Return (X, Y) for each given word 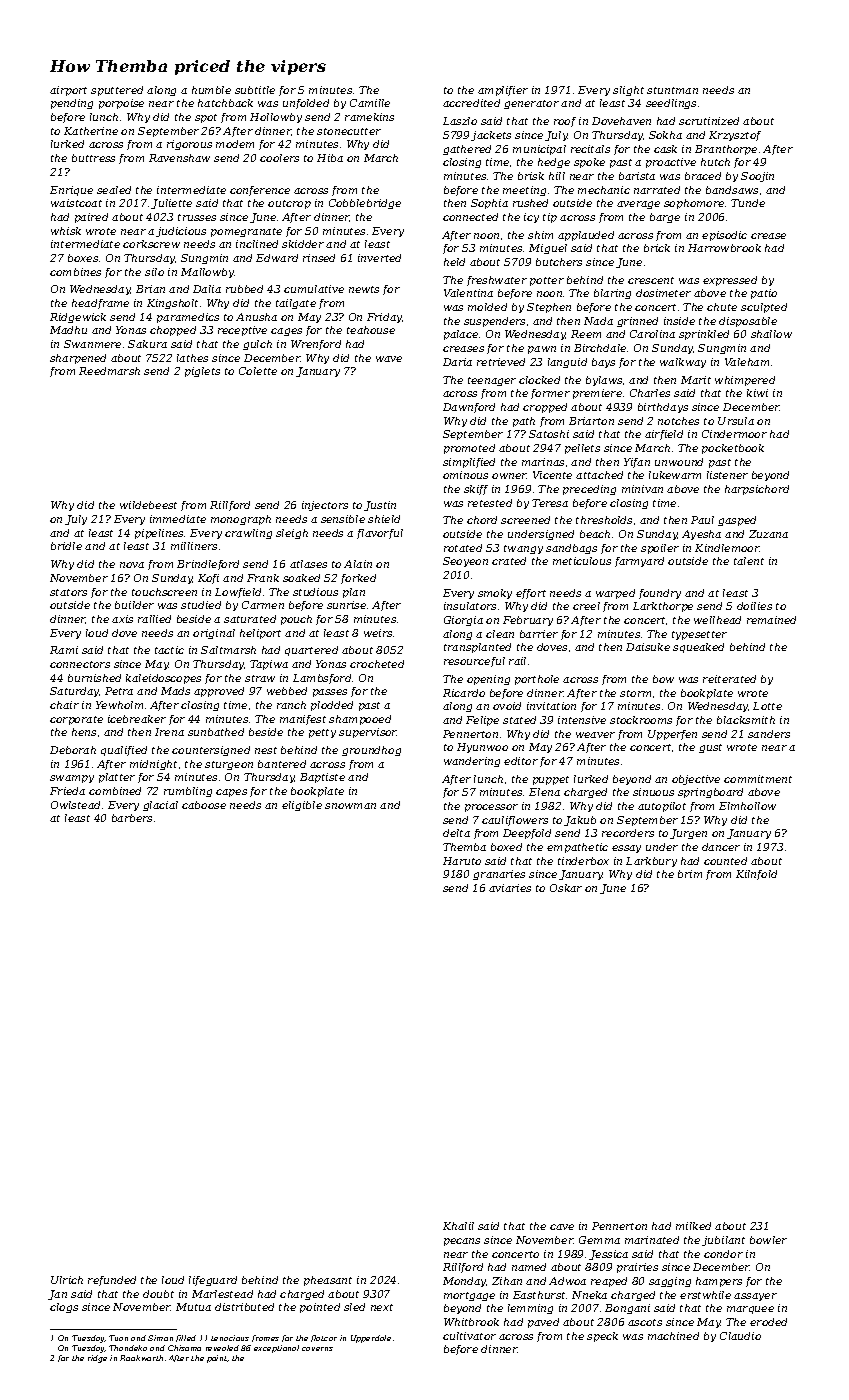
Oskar (566, 888)
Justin (380, 506)
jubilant (723, 1241)
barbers (132, 818)
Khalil (458, 1226)
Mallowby (207, 273)
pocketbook (733, 449)
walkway (683, 363)
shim (540, 235)
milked (693, 1226)
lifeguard (213, 1281)
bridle (66, 546)
